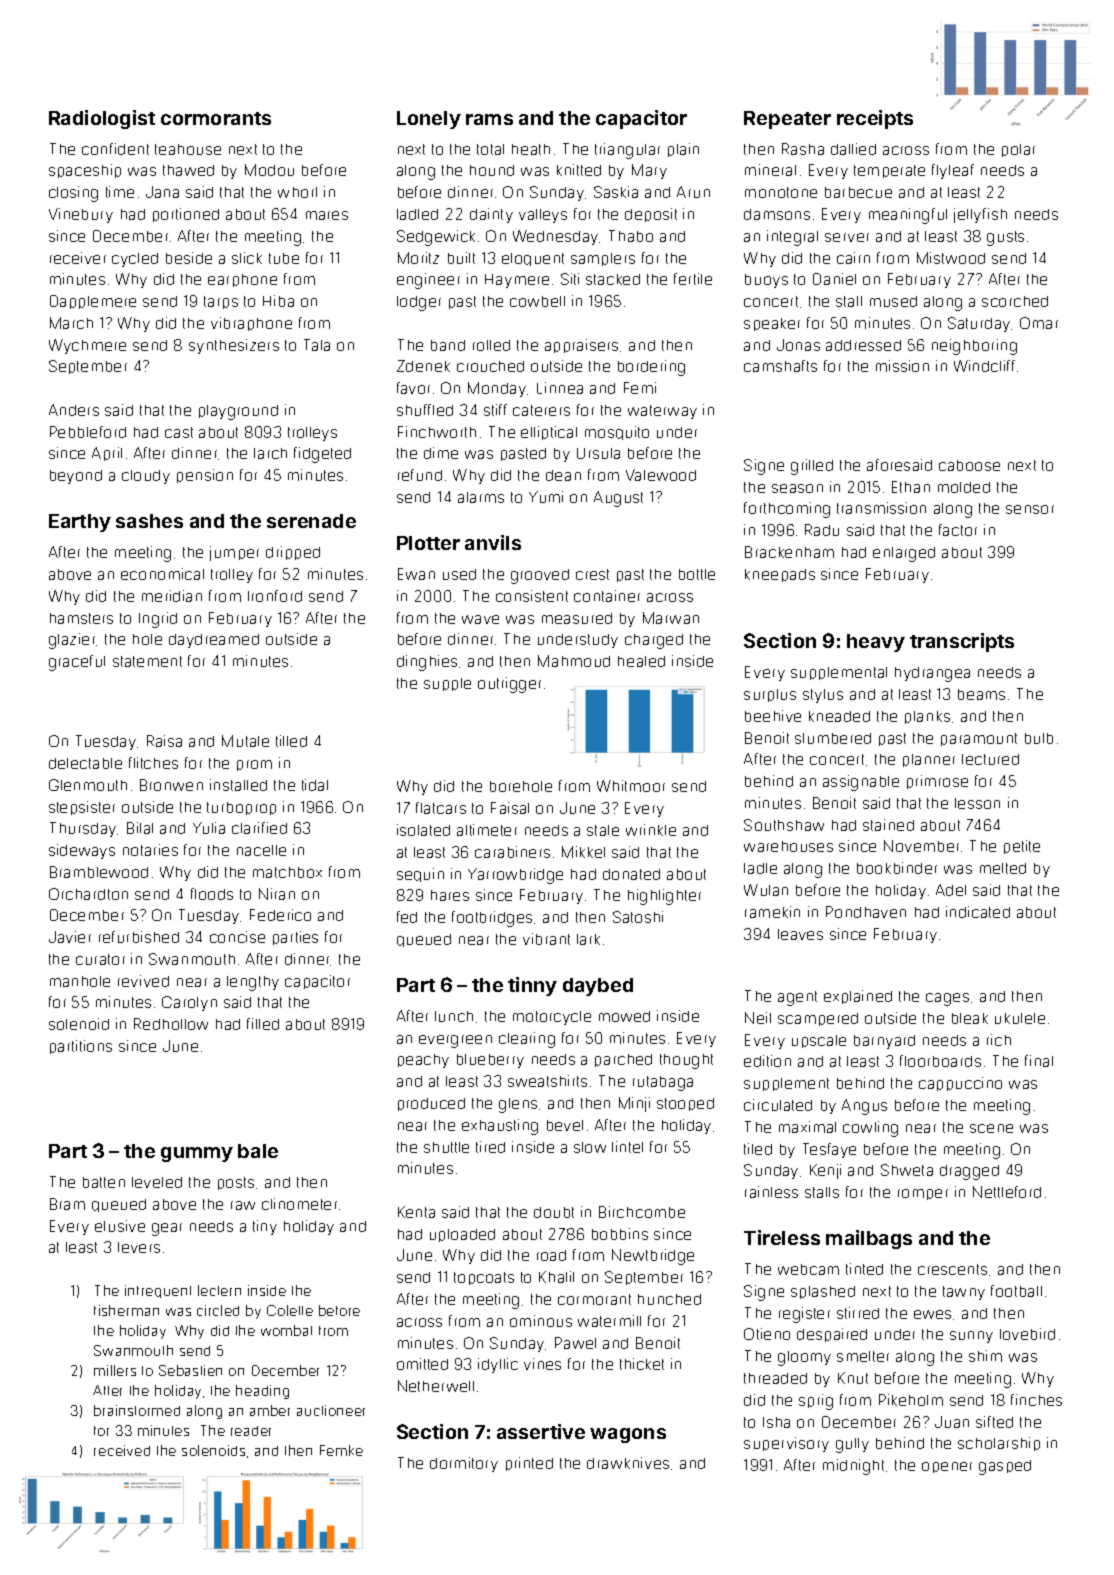 The height and width of the screenshot is (1575, 1114). What do you see at coordinates (186, 215) in the screenshot?
I see `portioned` at bounding box center [186, 215].
